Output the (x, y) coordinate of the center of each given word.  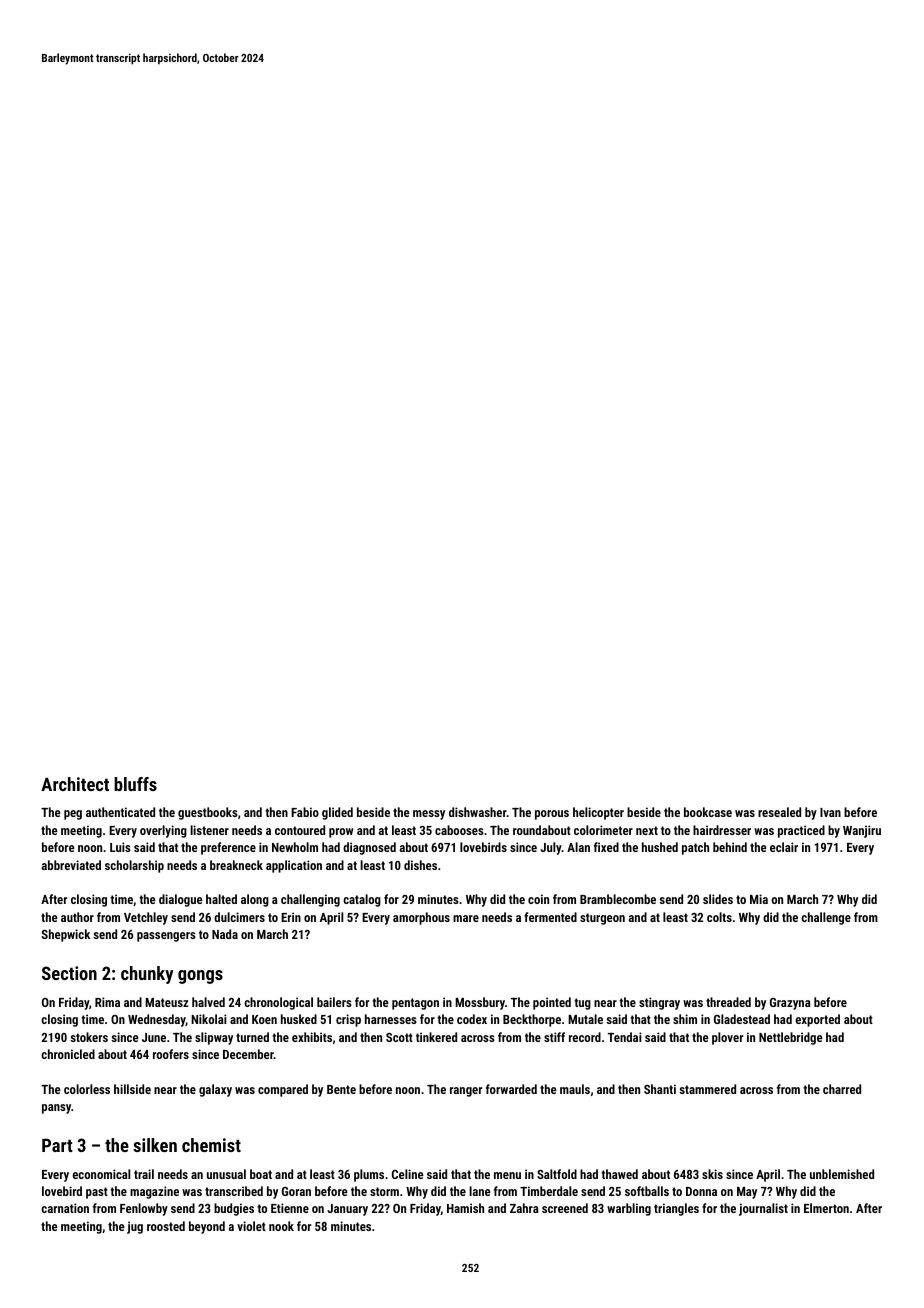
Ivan (830, 812)
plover (727, 1038)
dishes (420, 865)
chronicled (68, 1054)
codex (472, 1019)
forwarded (511, 1089)
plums (369, 1175)
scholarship (134, 866)
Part (57, 1145)
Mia (759, 899)
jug (135, 1227)
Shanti (660, 1089)
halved (208, 1002)
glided (337, 813)
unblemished (842, 1174)
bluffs (135, 784)
